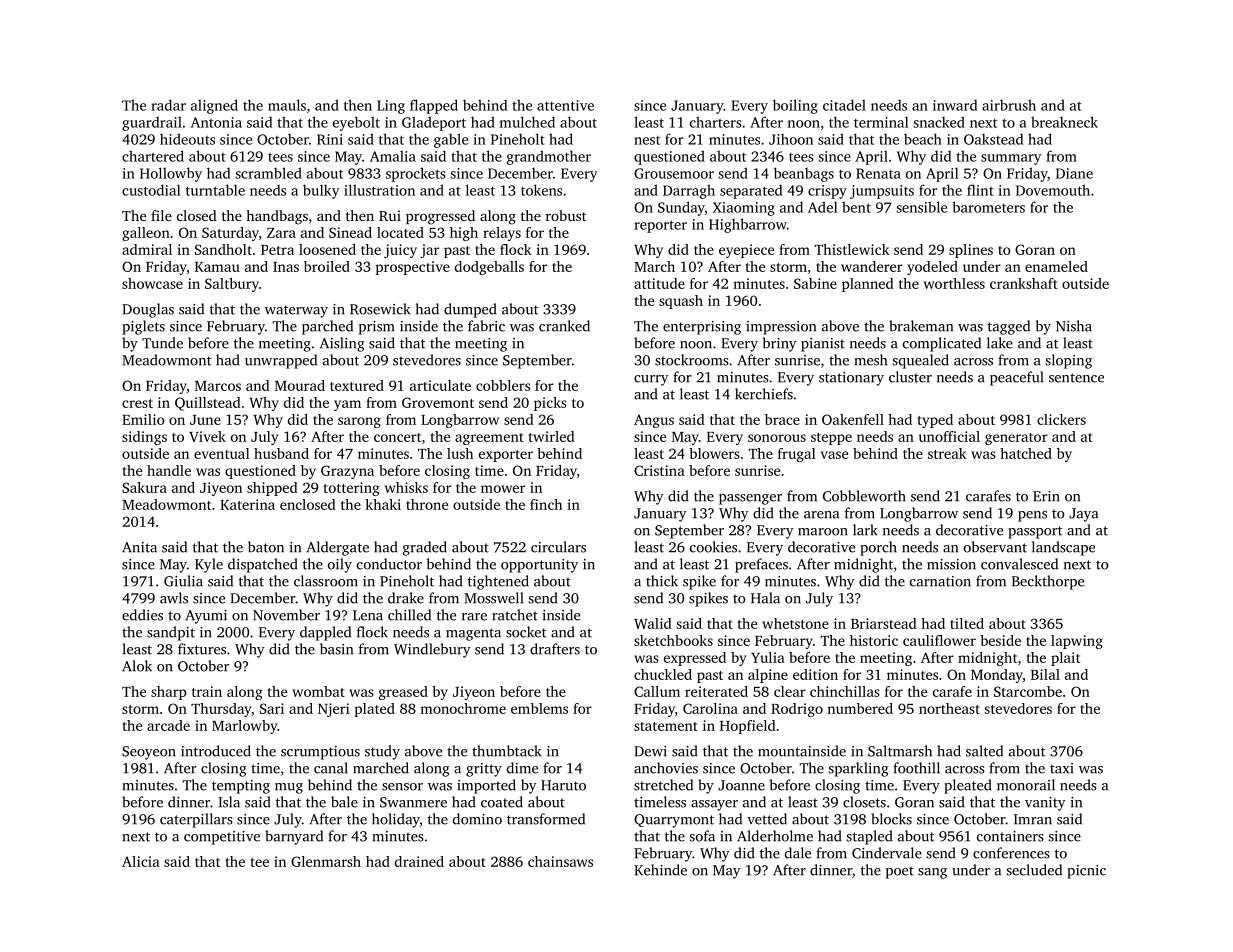 The width and height of the screenshot is (1233, 952). What do you see at coordinates (659, 470) in the screenshot?
I see `Cristina` at bounding box center [659, 470].
